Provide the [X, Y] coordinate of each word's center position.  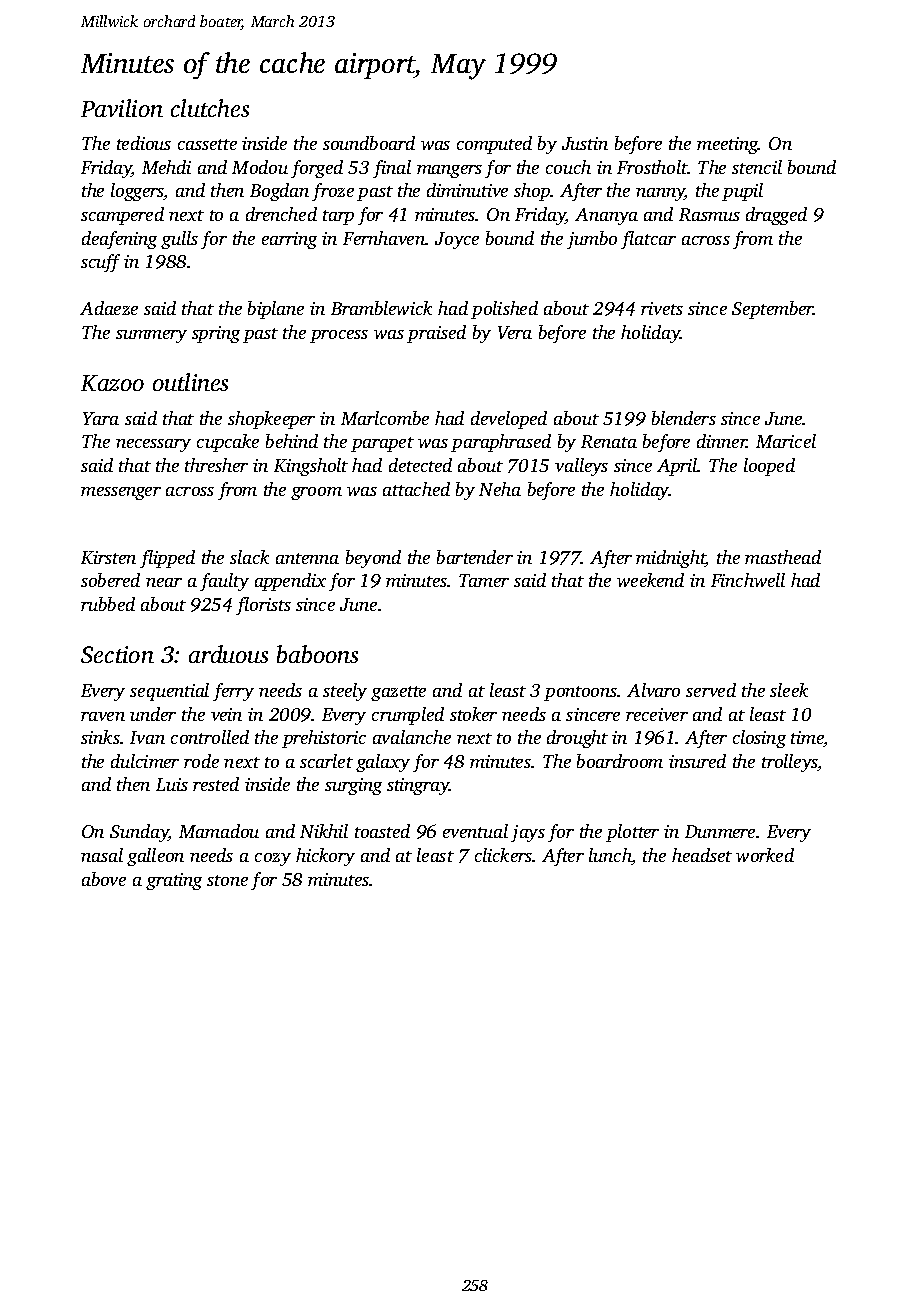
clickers [504, 855]
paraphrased [501, 443]
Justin [585, 143]
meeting [728, 145]
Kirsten [108, 557]
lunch [610, 856]
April [677, 467]
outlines [190, 382]
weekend [650, 580]
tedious [144, 143]
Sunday [139, 833]
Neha [500, 489]
